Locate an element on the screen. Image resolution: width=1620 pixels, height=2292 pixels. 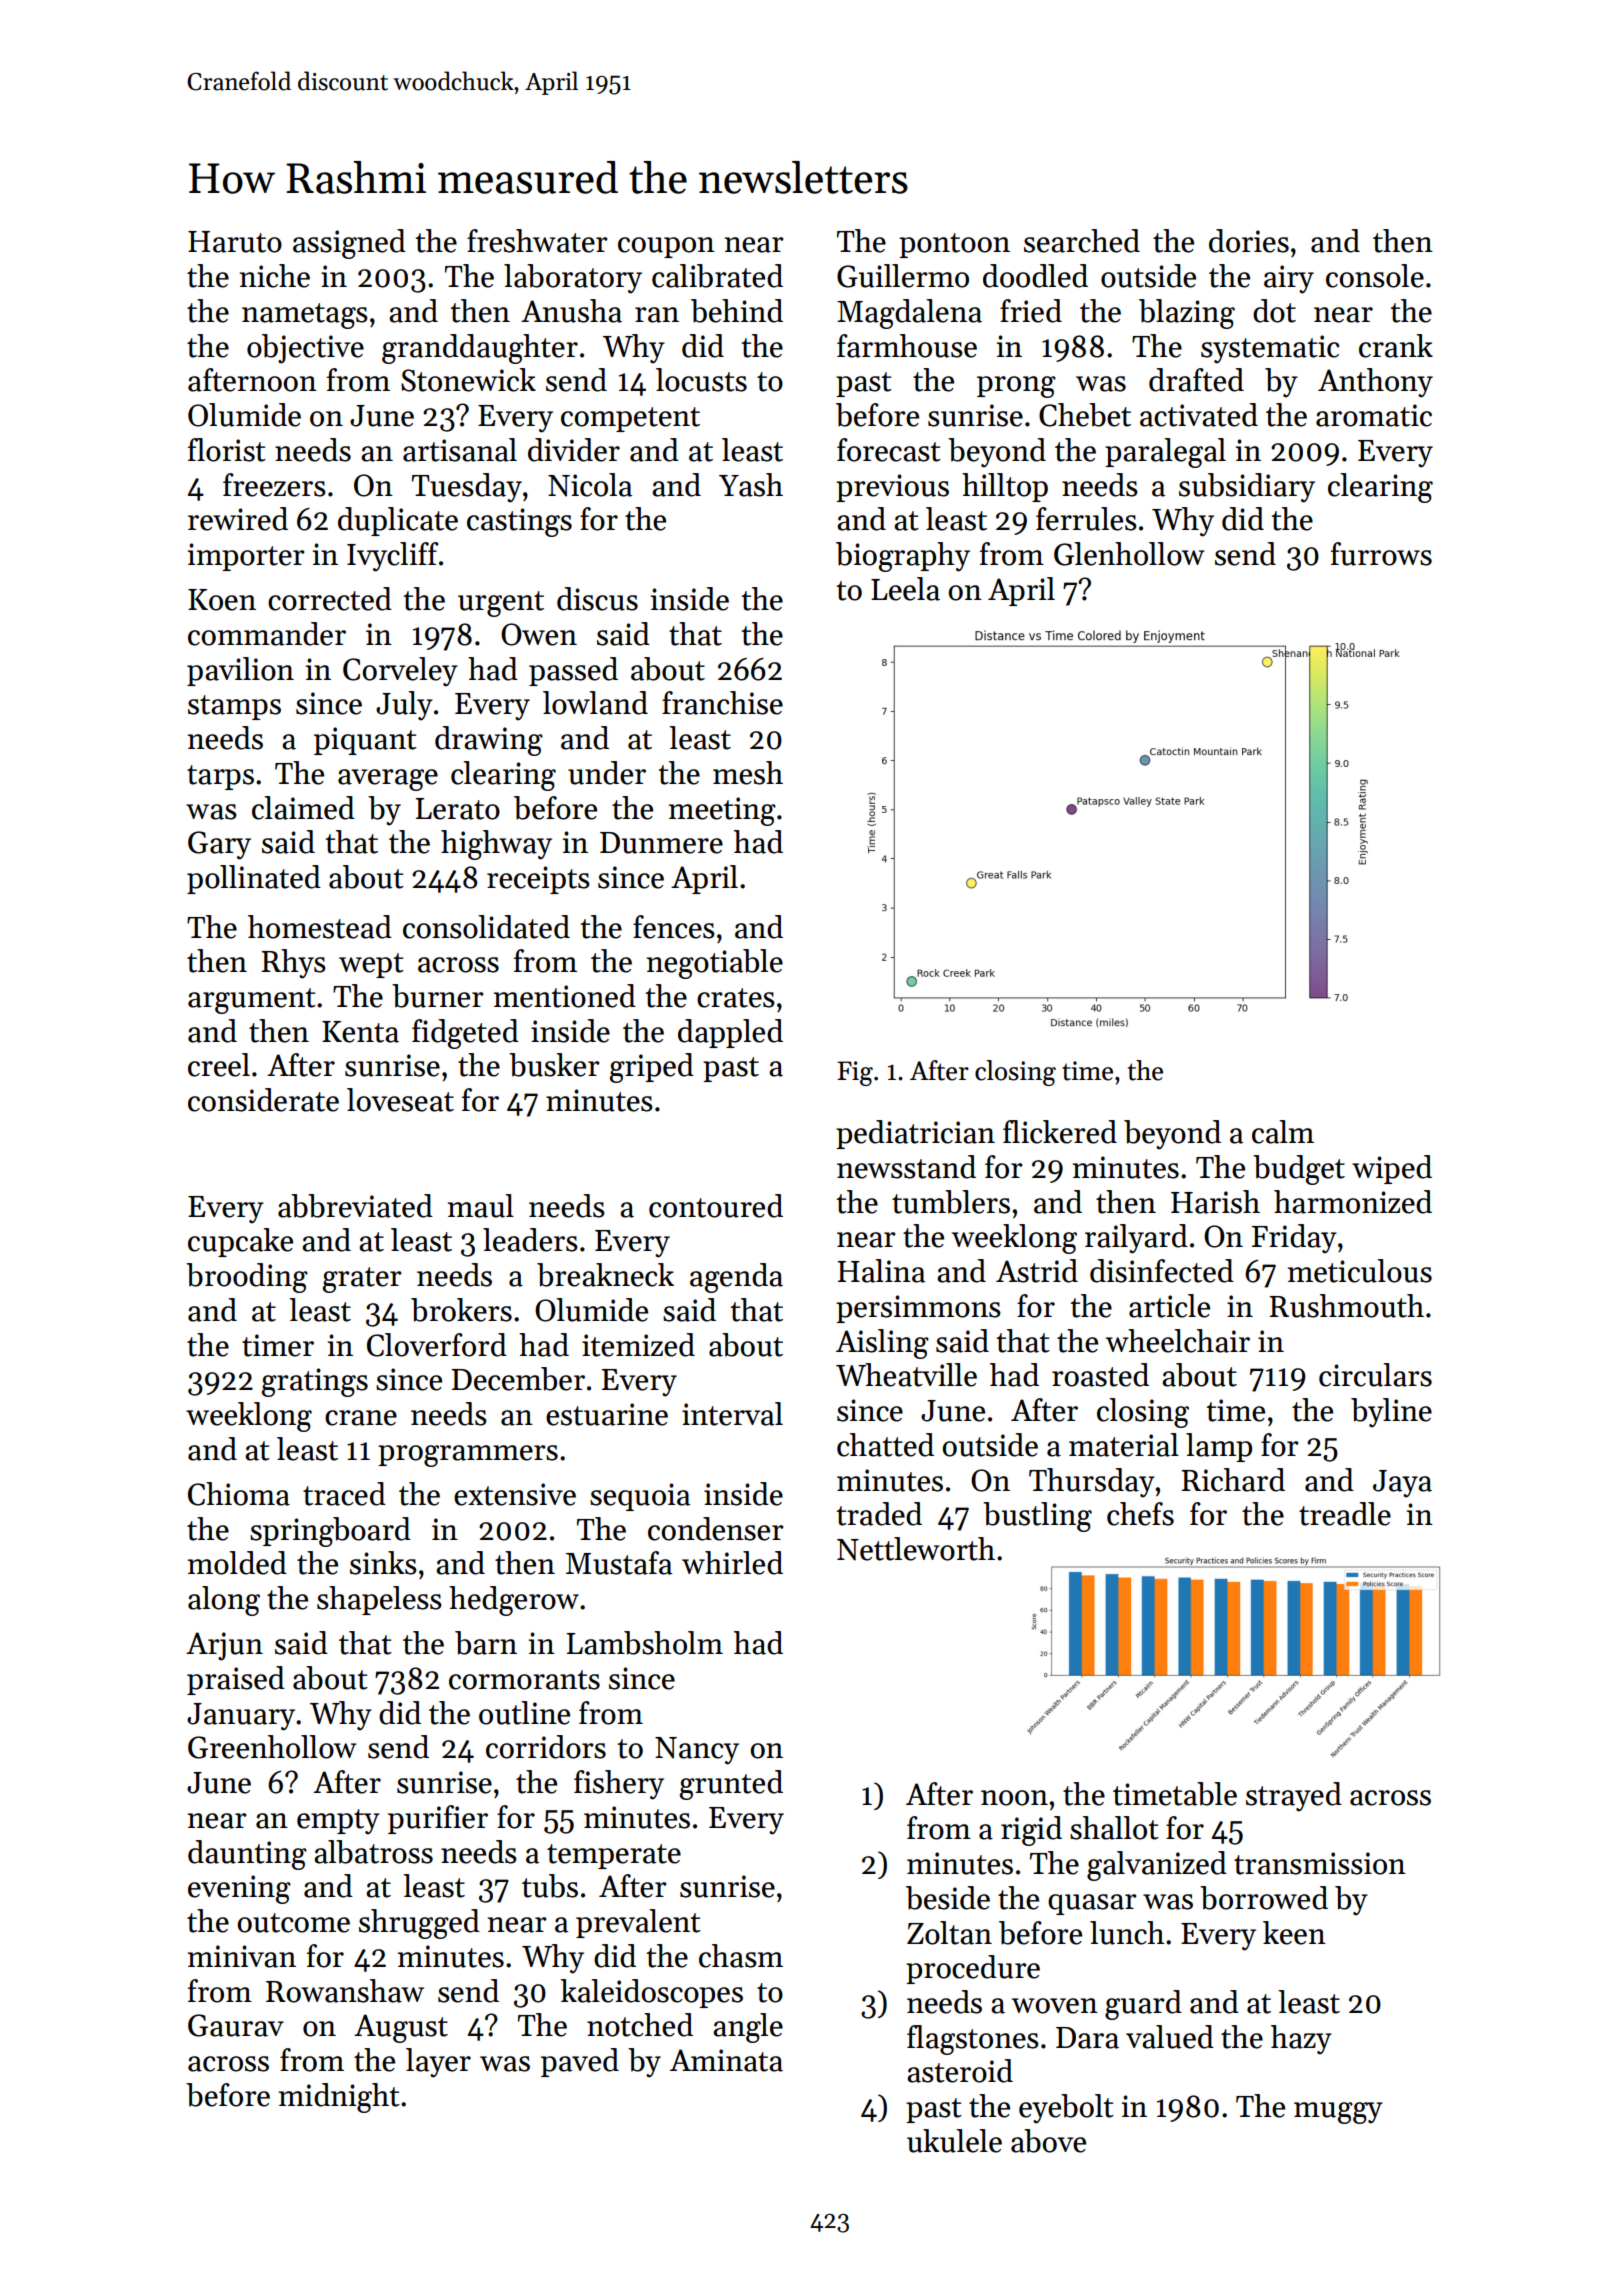
Richard is located at coordinates (1233, 1480).
